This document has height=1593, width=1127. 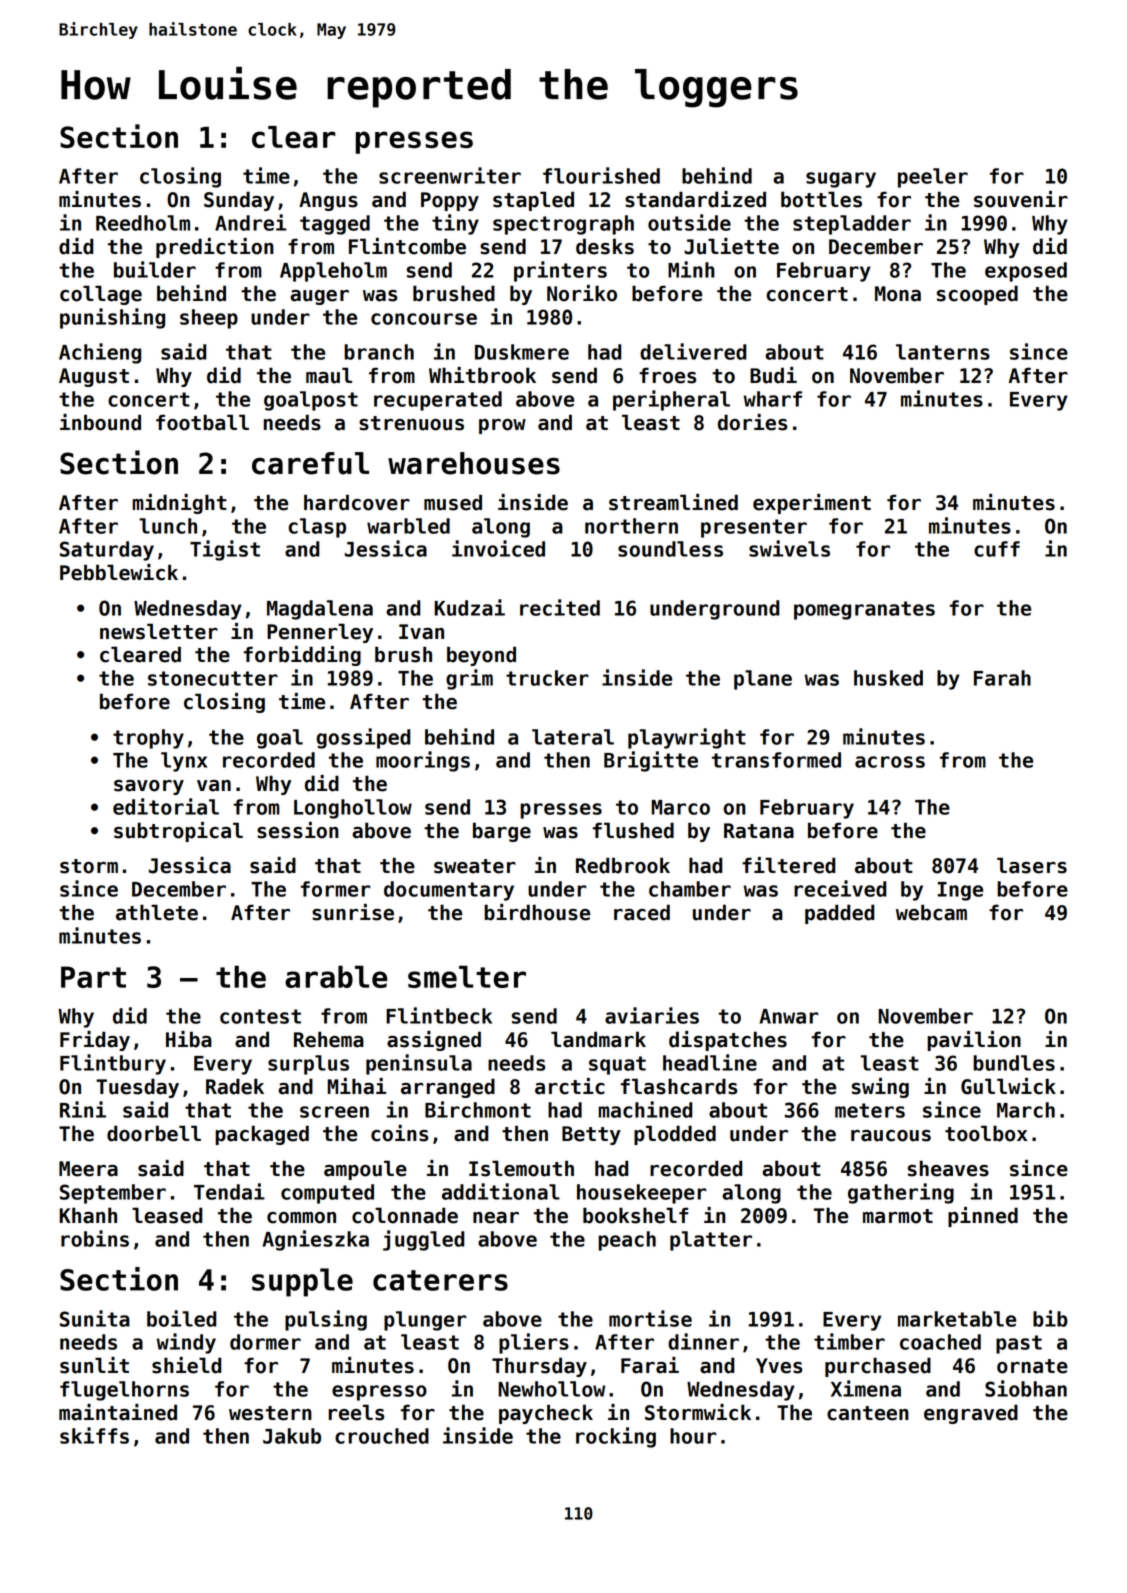 I want to click on Magdalena, so click(x=320, y=610).
